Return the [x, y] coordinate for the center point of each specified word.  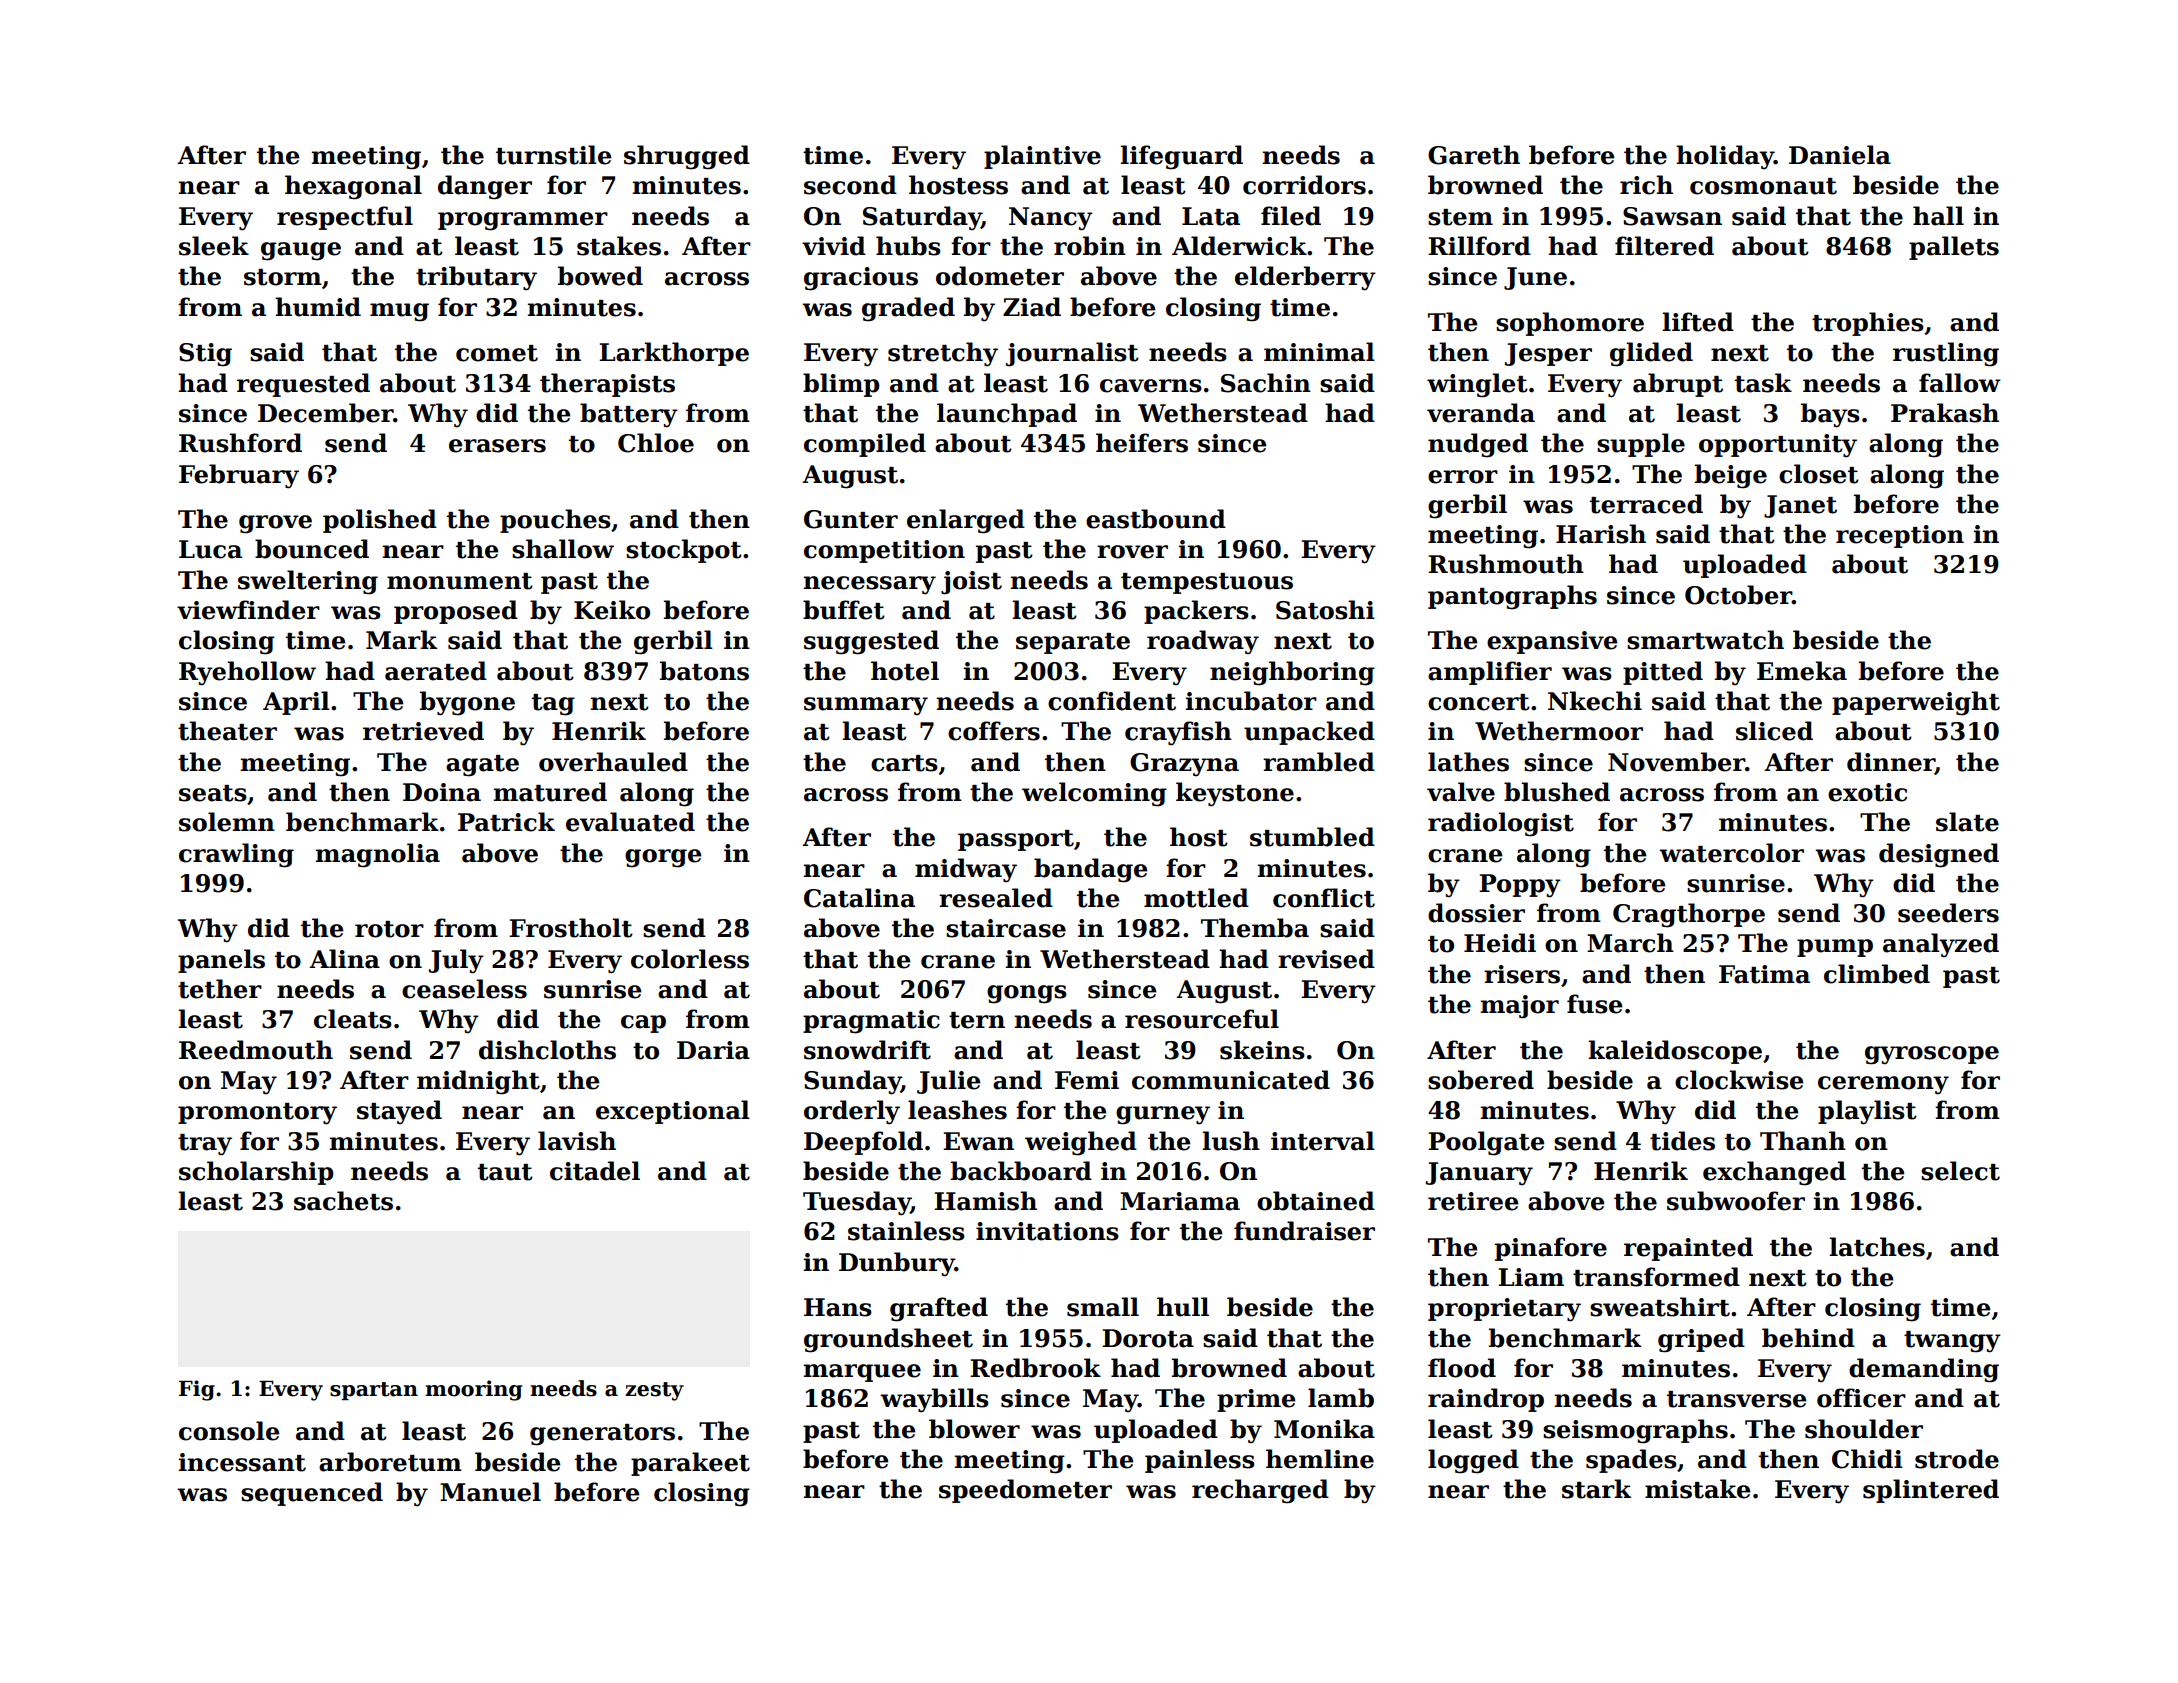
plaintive [1042, 157]
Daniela [1840, 155]
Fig [197, 1390]
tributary [476, 278]
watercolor [1731, 853]
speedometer [1025, 1491]
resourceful [1202, 1019]
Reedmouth [256, 1050]
